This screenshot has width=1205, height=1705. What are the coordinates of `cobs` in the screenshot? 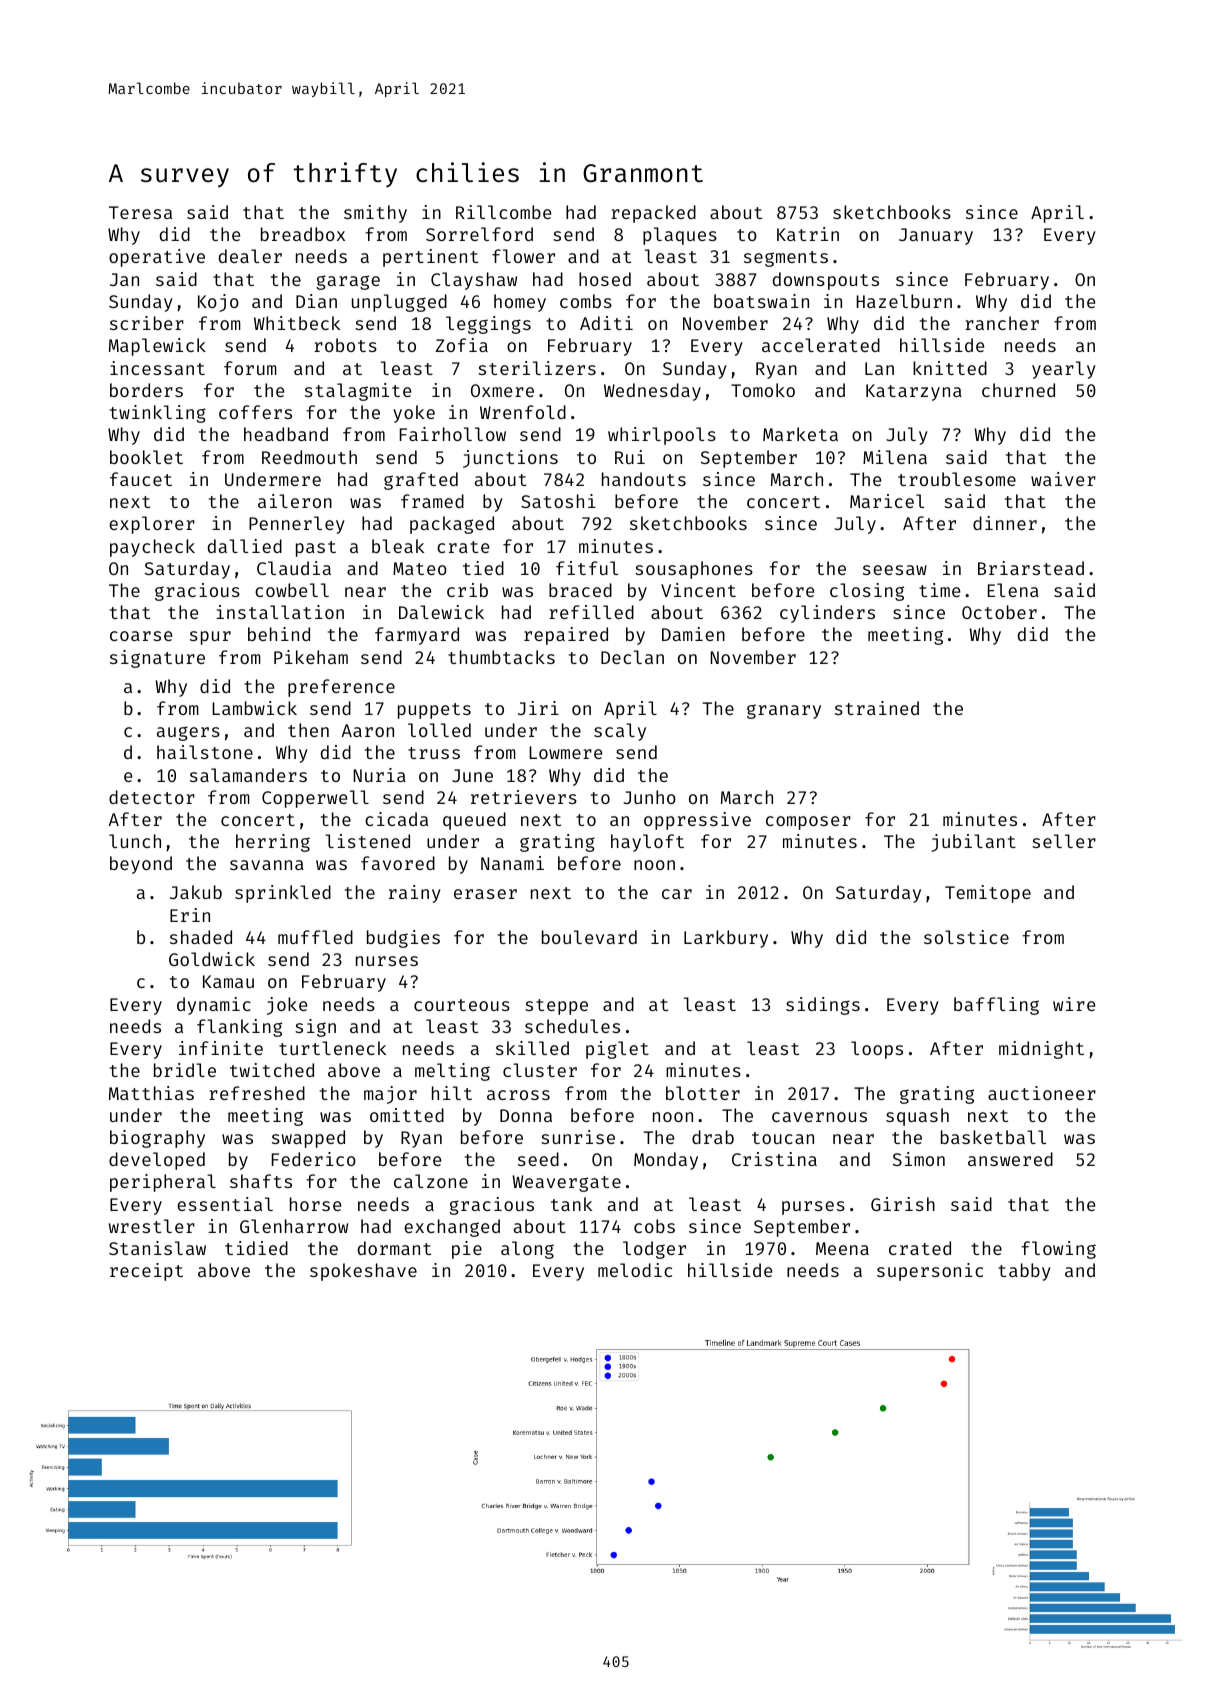 It's located at (654, 1226).
